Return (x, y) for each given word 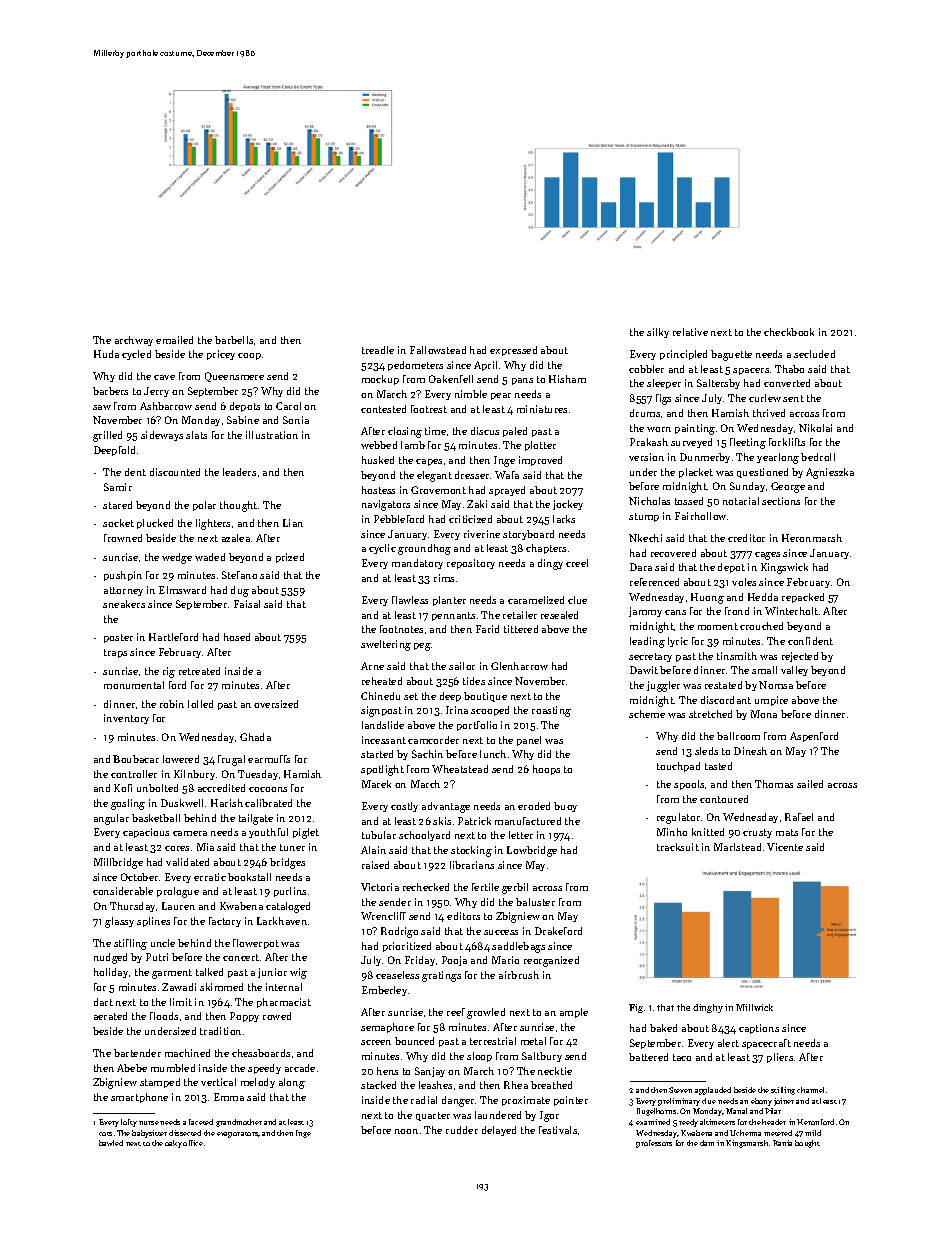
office (193, 1143)
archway (134, 341)
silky (658, 333)
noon (406, 1131)
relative (690, 332)
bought (807, 1144)
